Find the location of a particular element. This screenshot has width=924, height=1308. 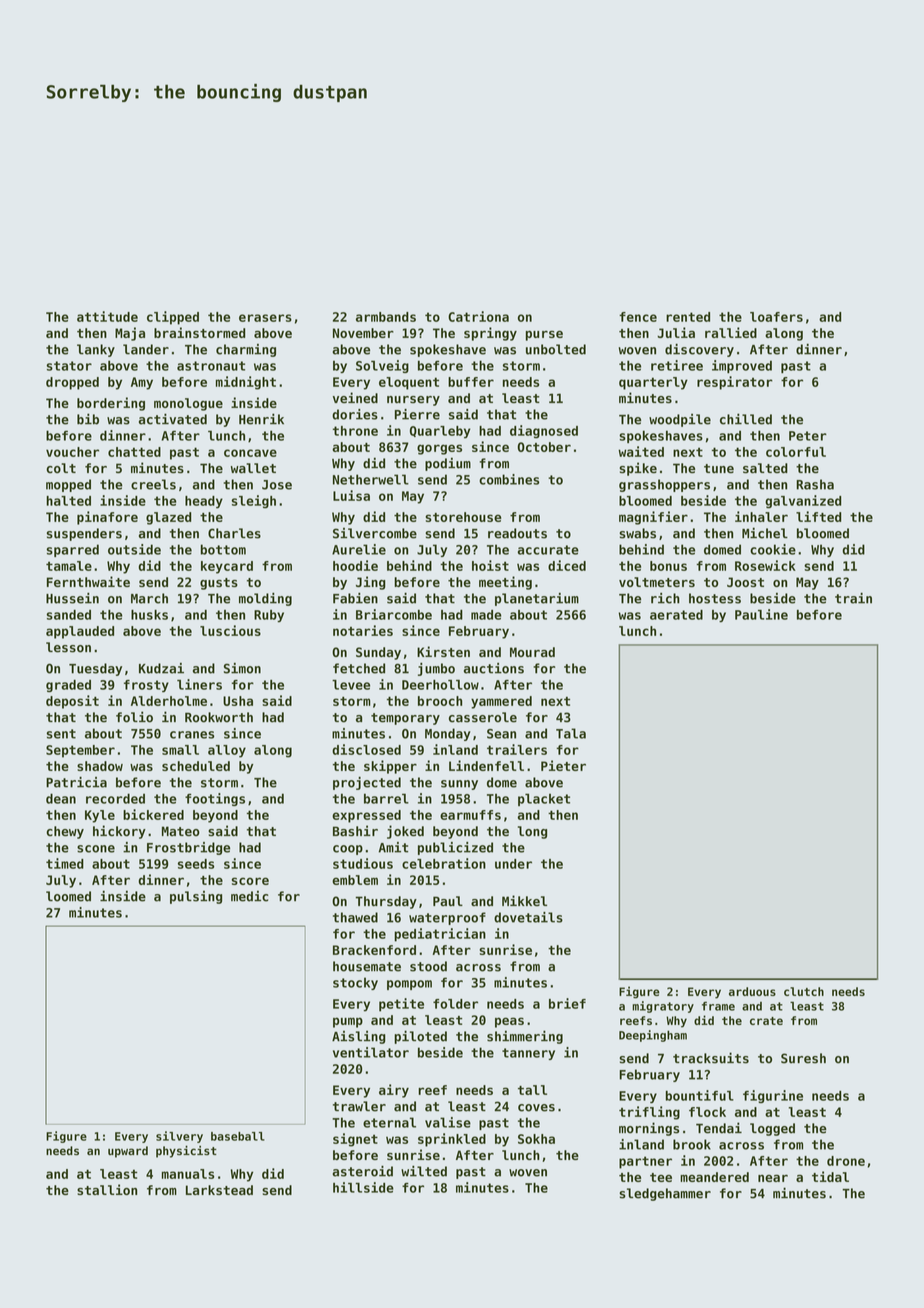

upward is located at coordinates (128, 1152).
